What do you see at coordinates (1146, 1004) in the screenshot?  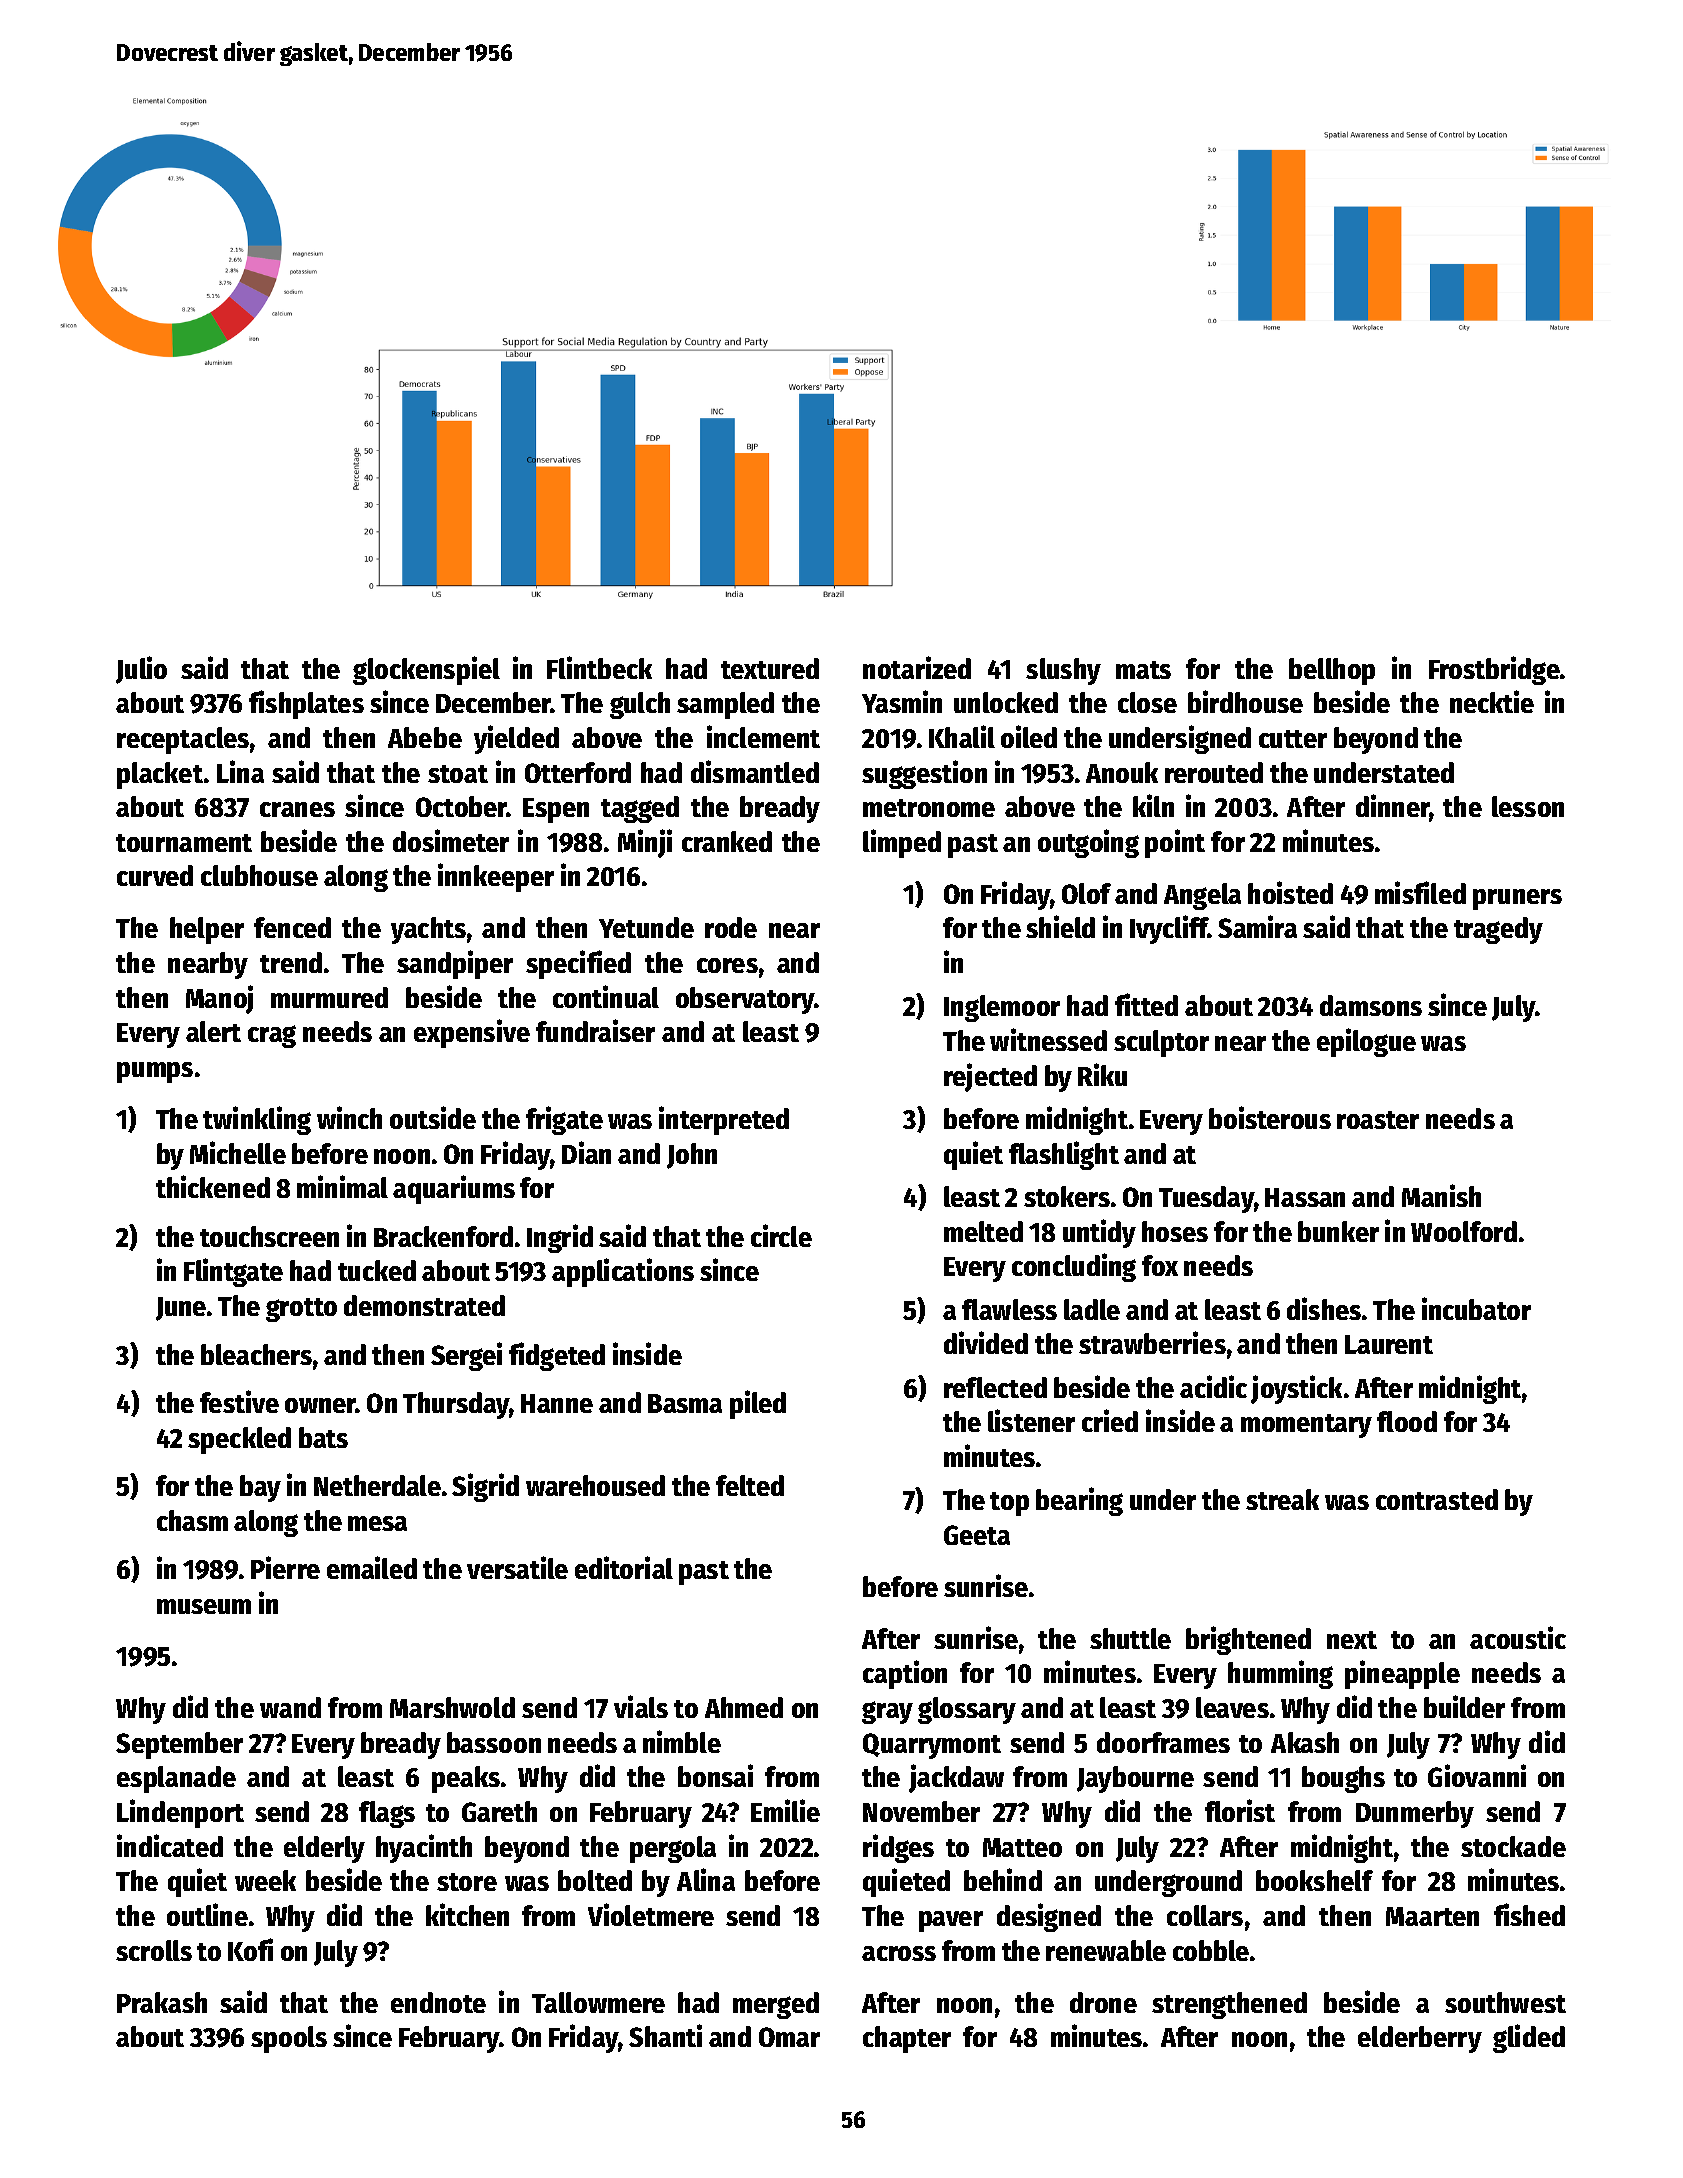 I see `fitted` at bounding box center [1146, 1004].
